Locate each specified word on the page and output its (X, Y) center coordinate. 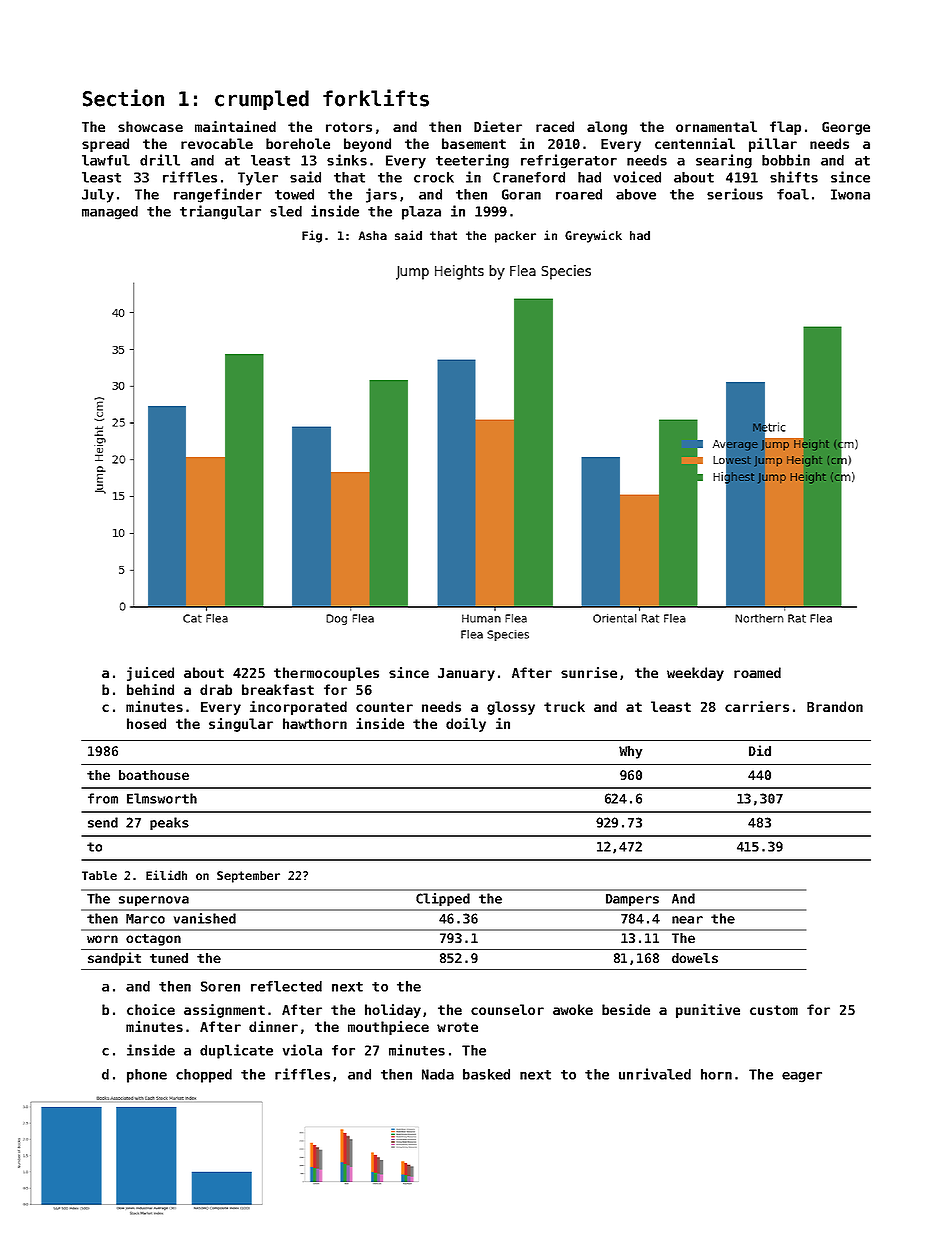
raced (555, 126)
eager (802, 1077)
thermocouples (326, 674)
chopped (204, 1076)
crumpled (262, 100)
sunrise (589, 672)
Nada (438, 1074)
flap (785, 128)
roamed (757, 672)
